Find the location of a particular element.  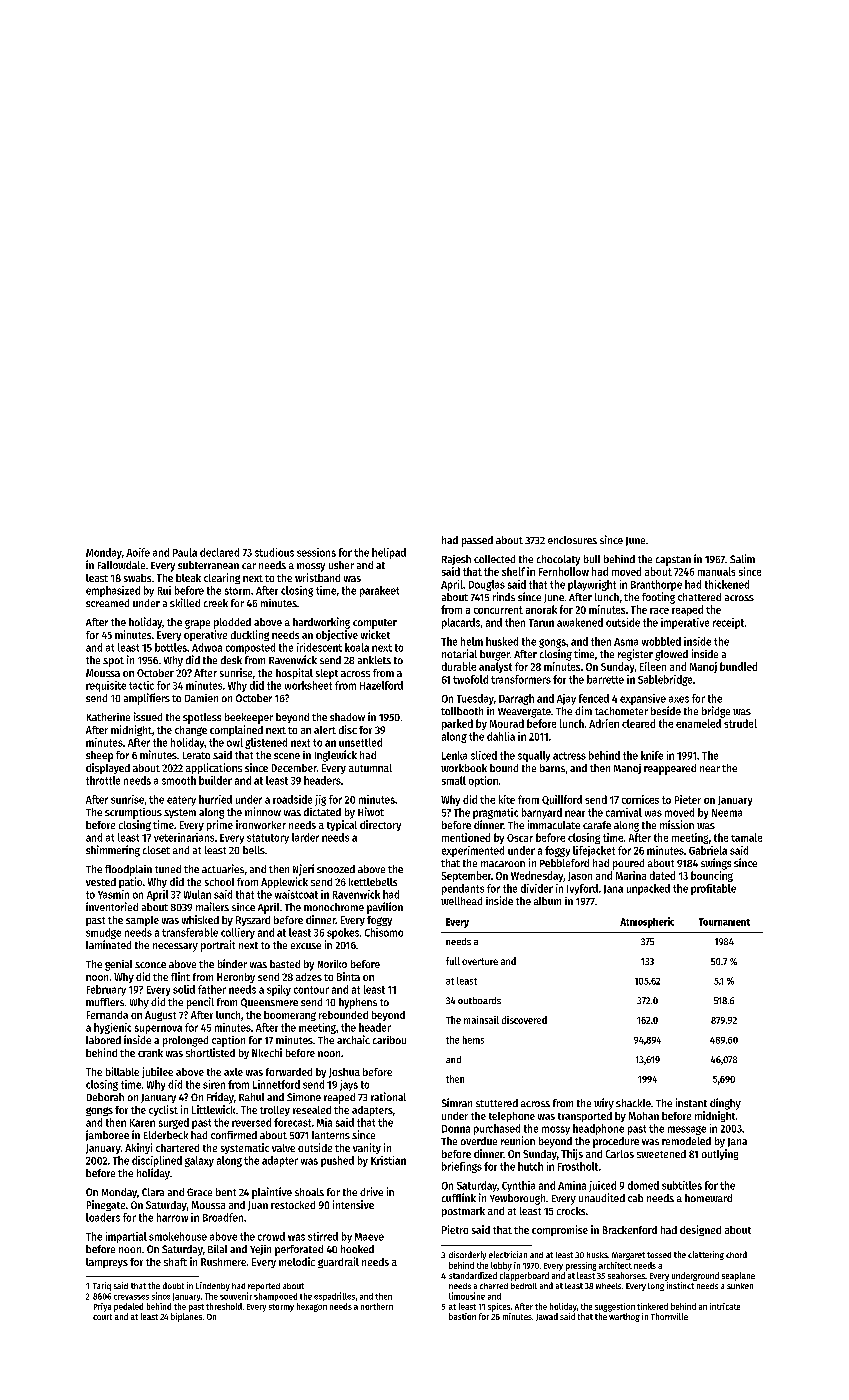

slept is located at coordinates (327, 674).
